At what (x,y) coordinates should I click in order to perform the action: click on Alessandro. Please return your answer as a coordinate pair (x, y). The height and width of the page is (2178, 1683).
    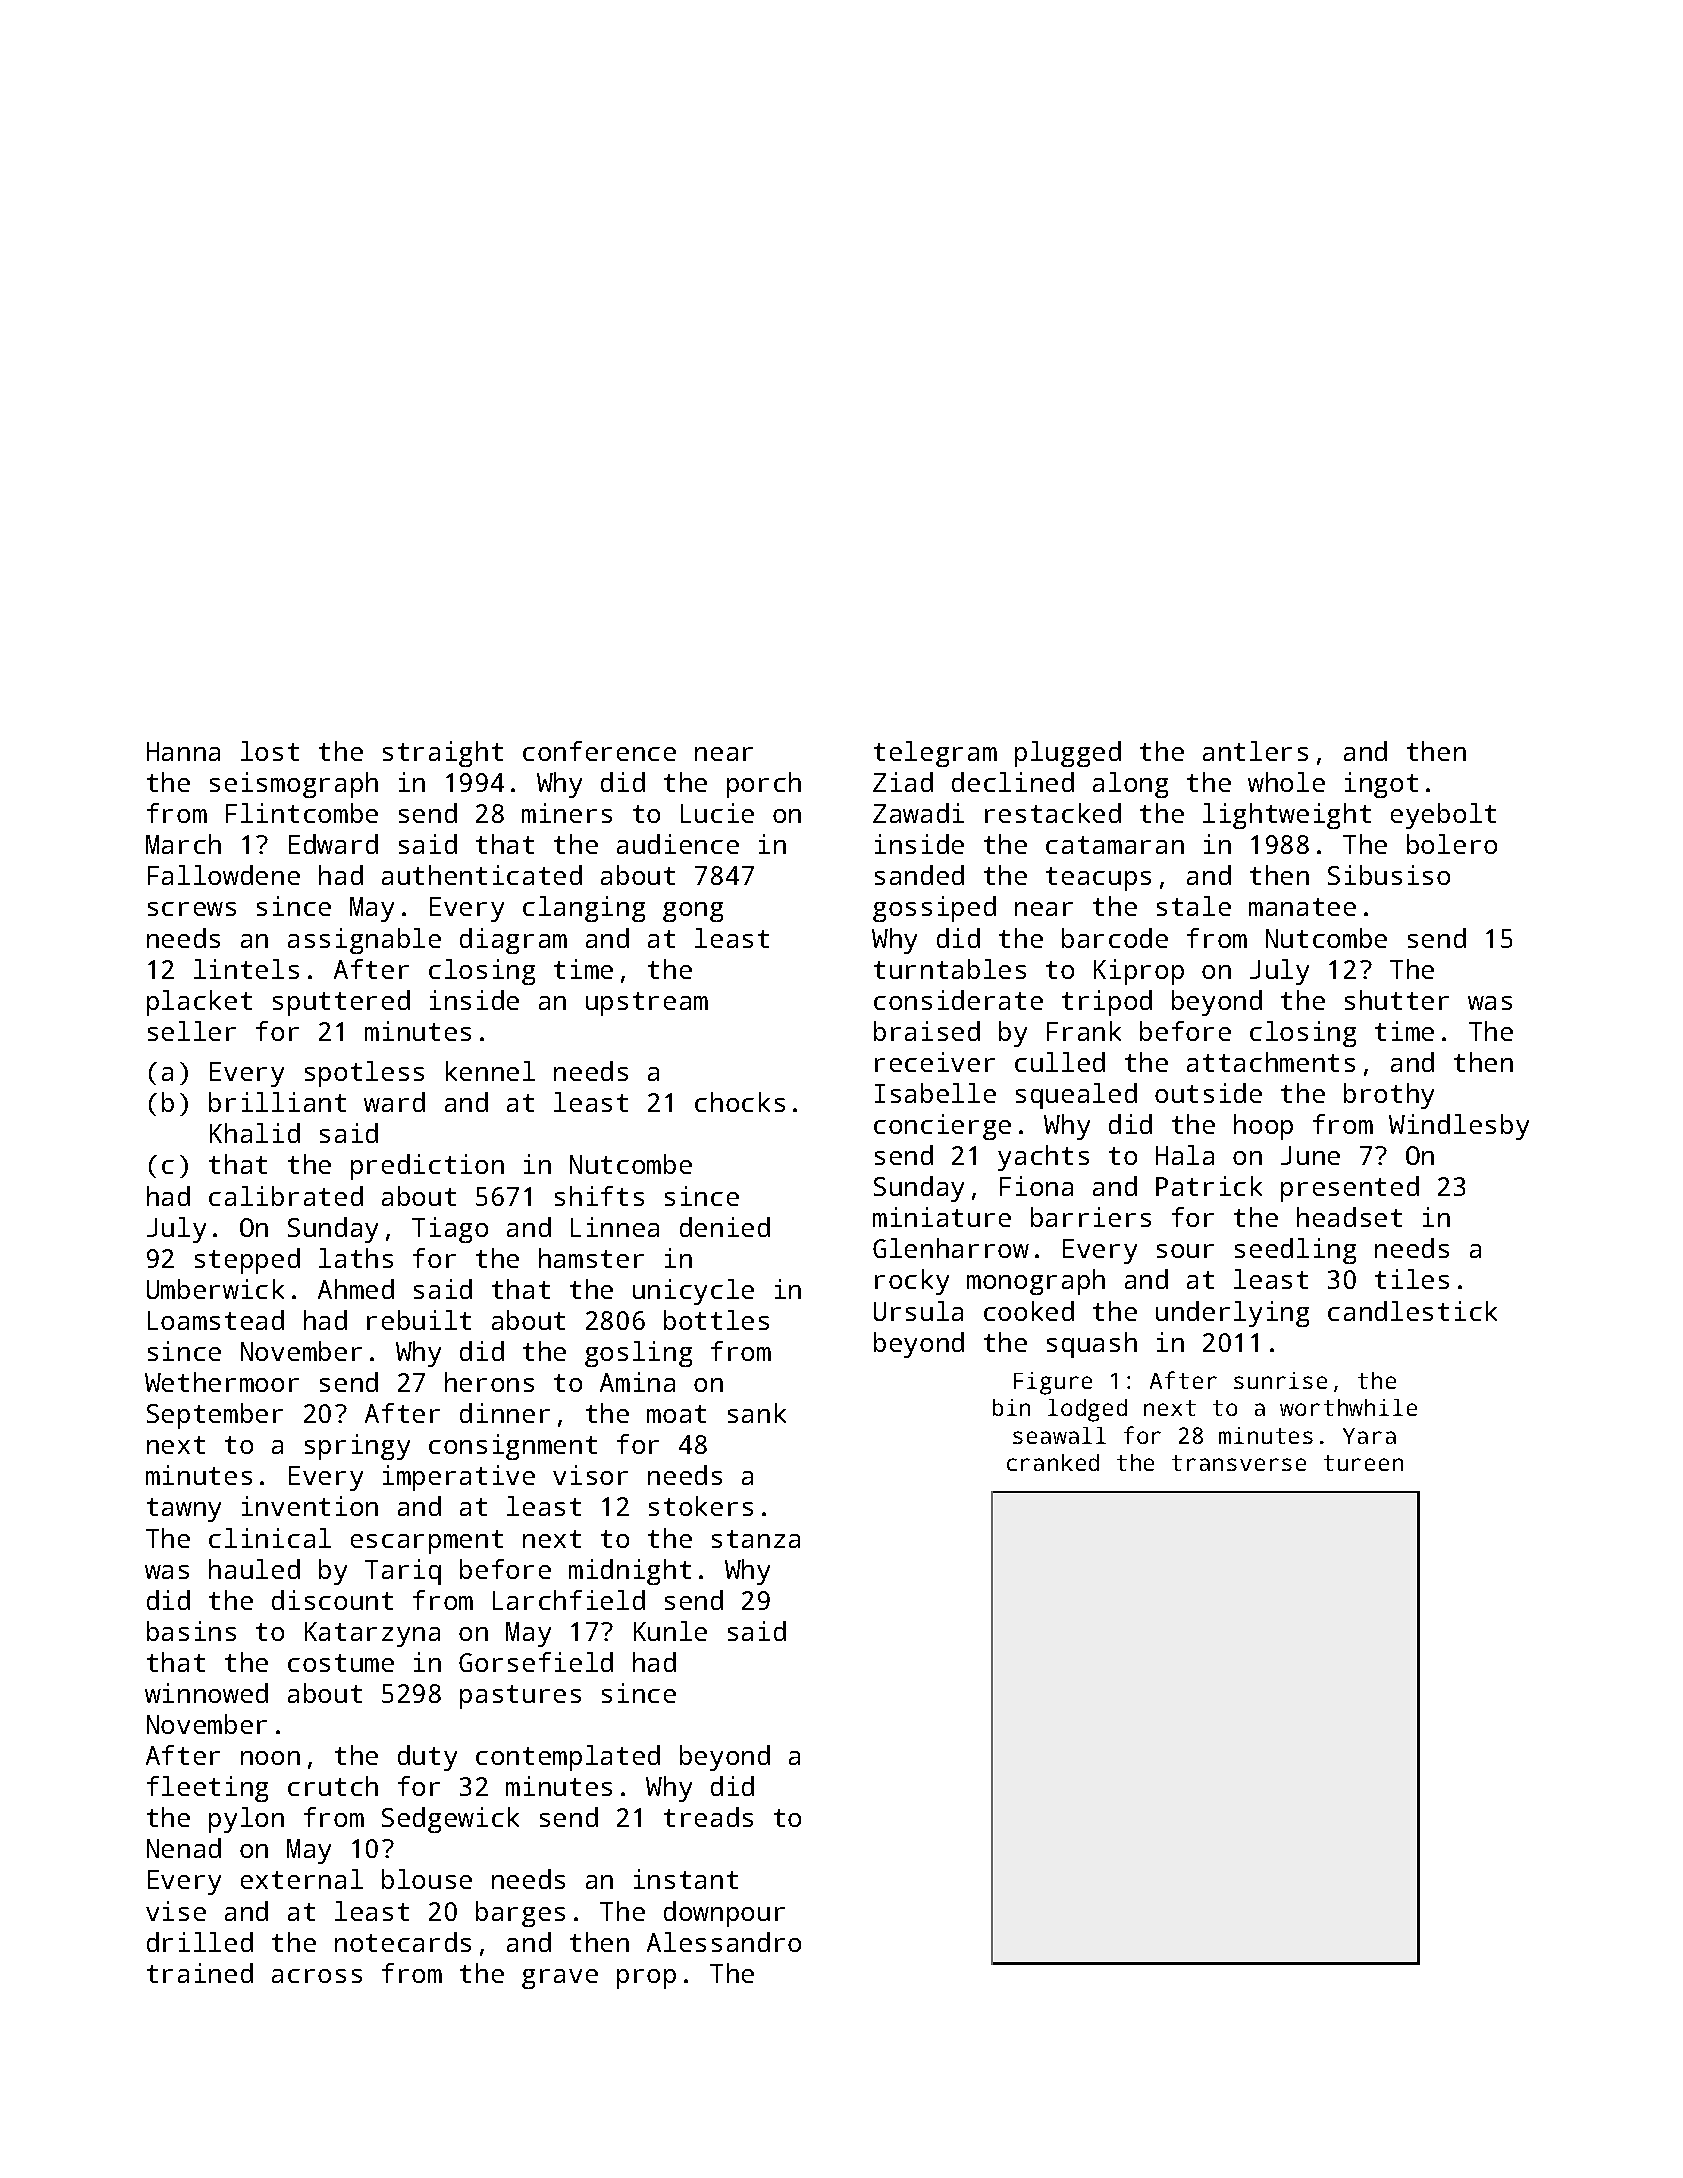
    Looking at the image, I should click on (724, 1942).
